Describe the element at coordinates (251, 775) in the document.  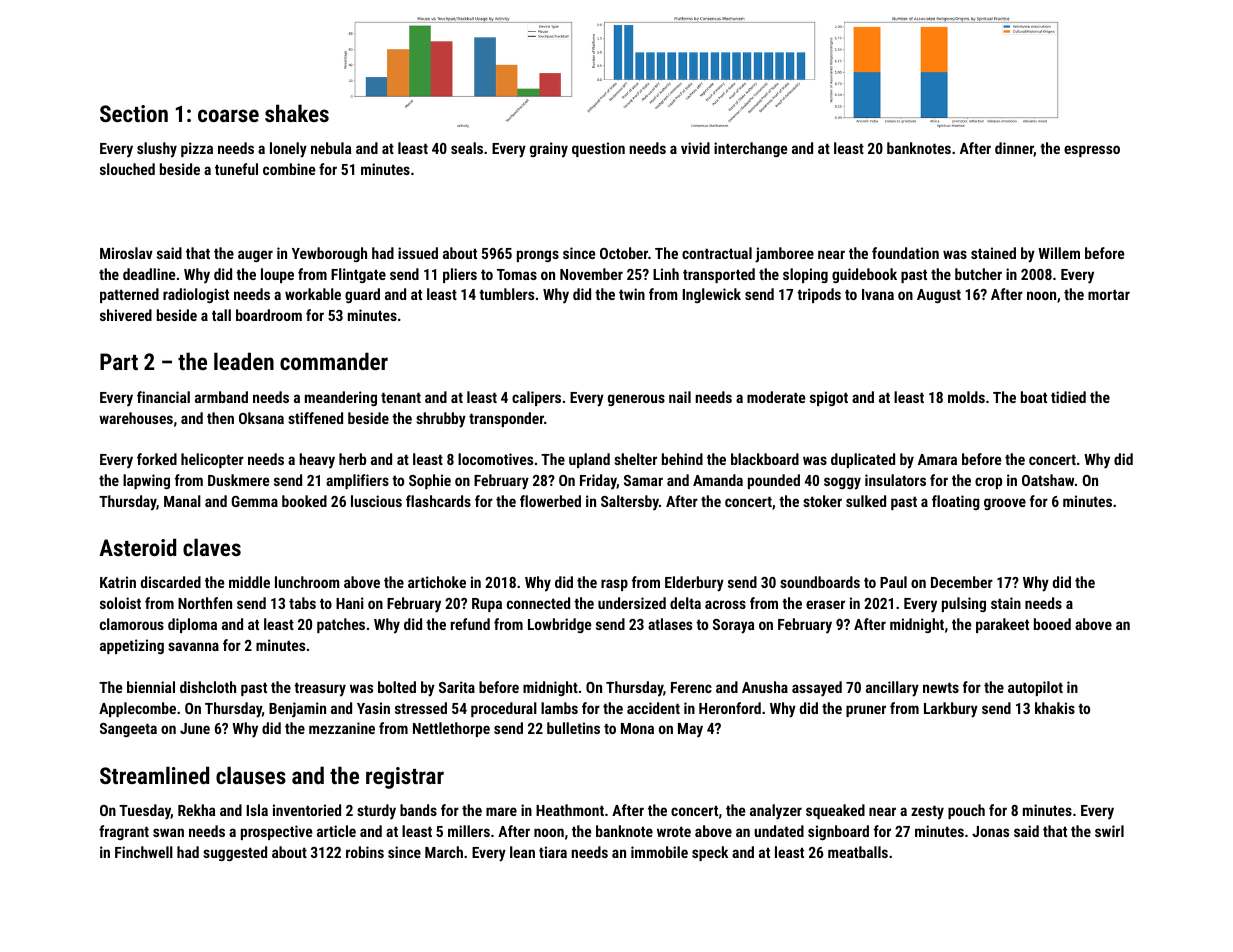
I see `clauses` at that location.
